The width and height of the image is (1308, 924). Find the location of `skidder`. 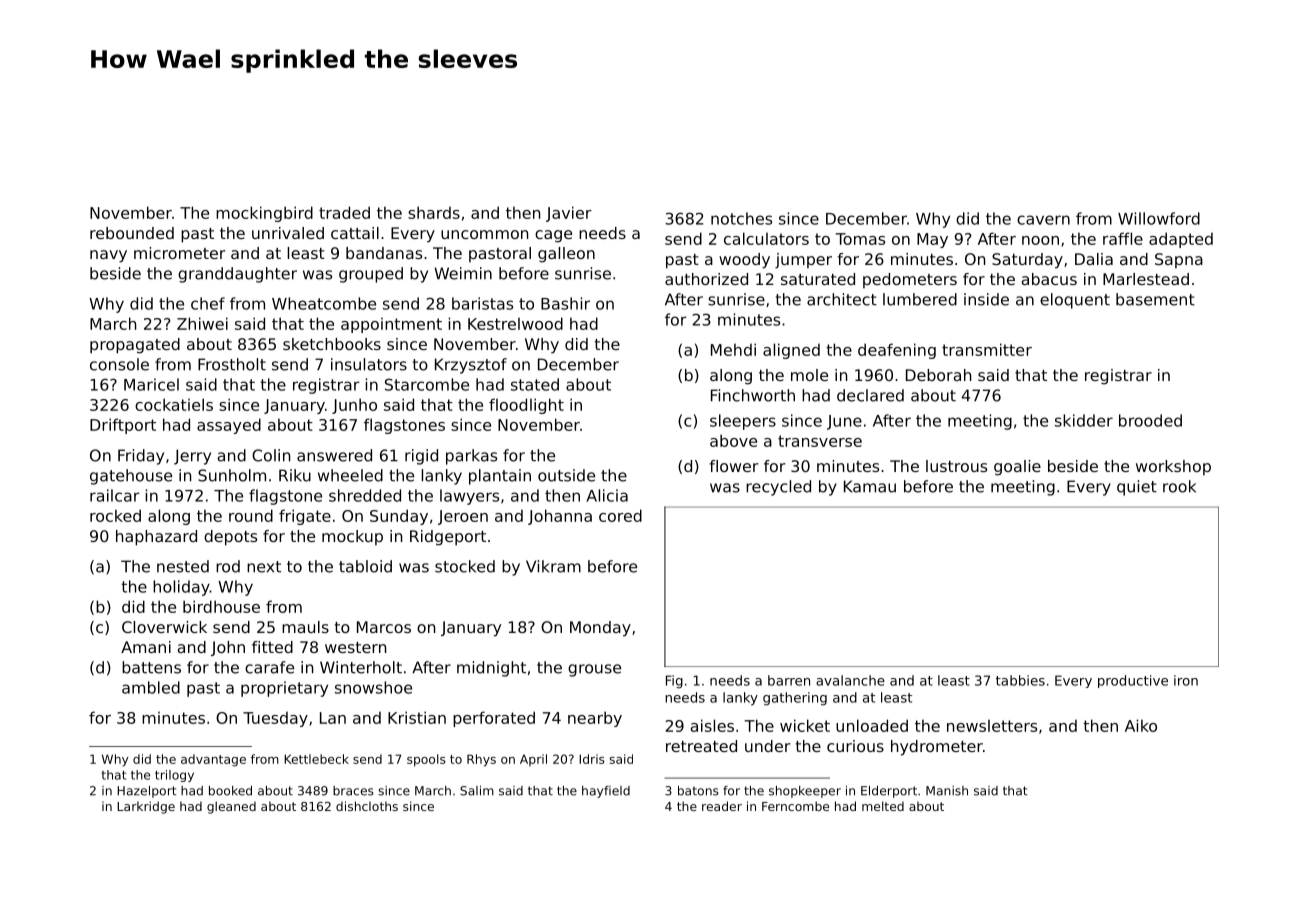

skidder is located at coordinates (1084, 420).
